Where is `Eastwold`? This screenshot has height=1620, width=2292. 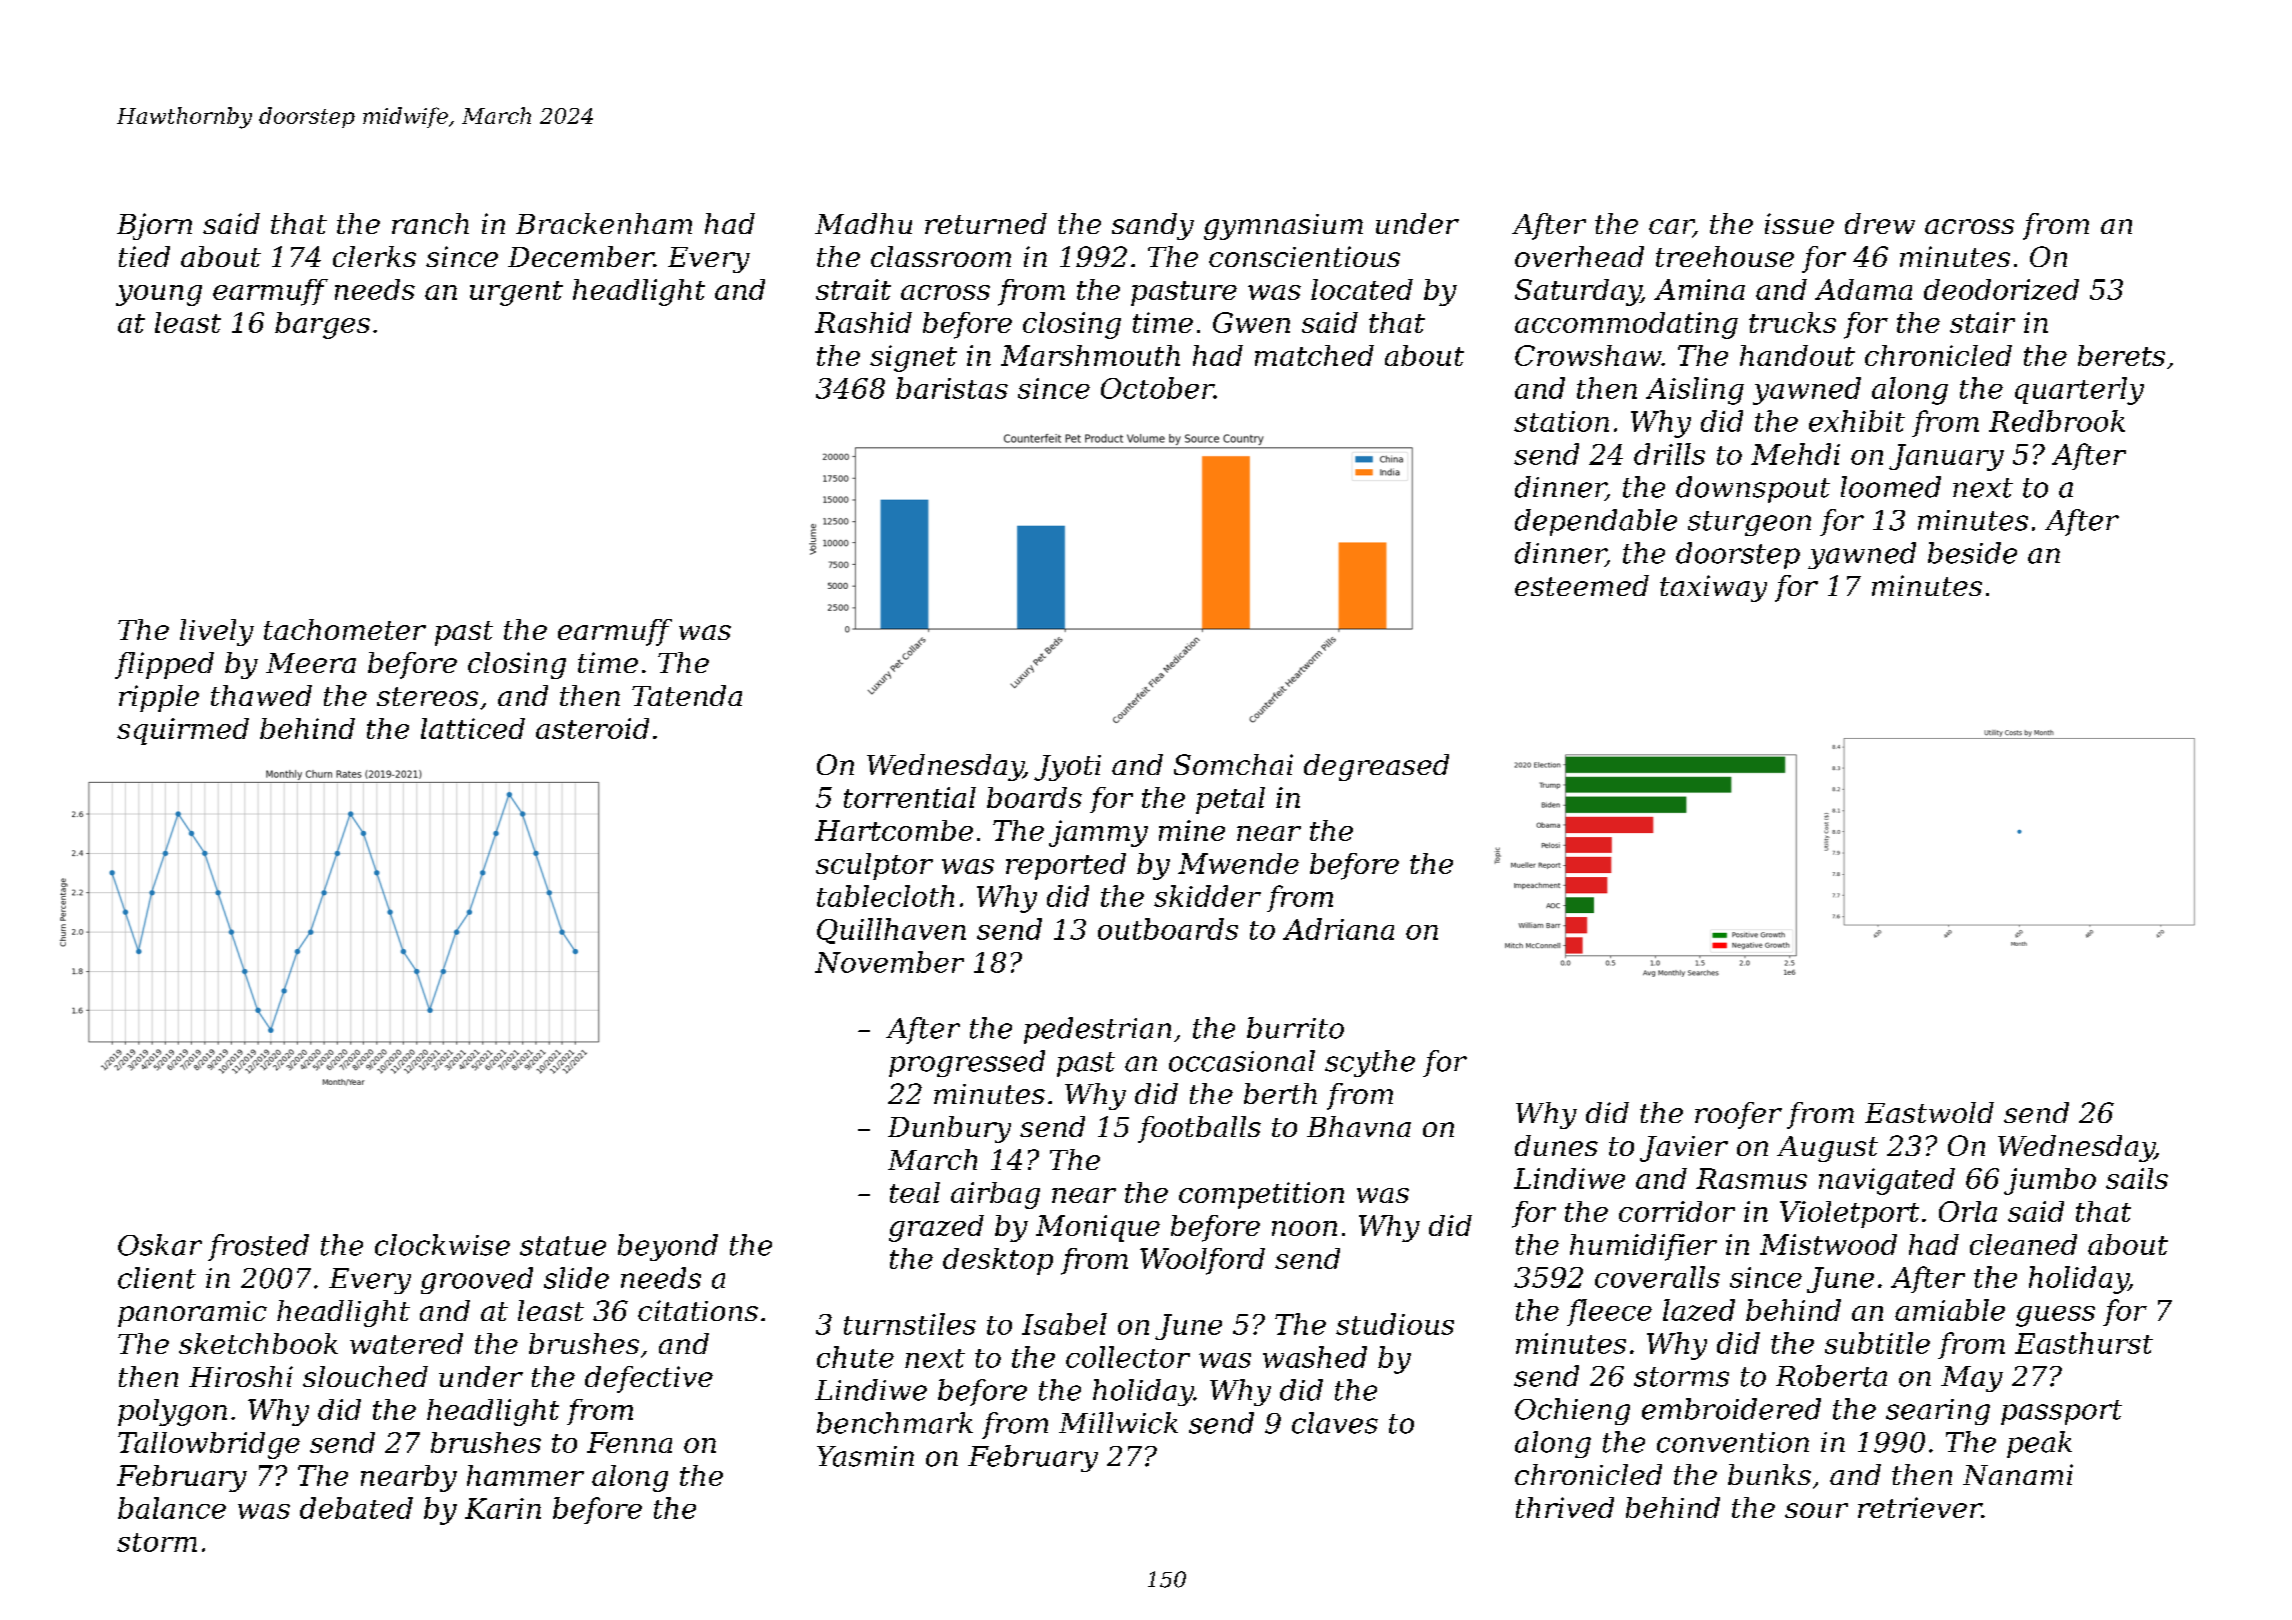 Eastwold is located at coordinates (1929, 1112).
